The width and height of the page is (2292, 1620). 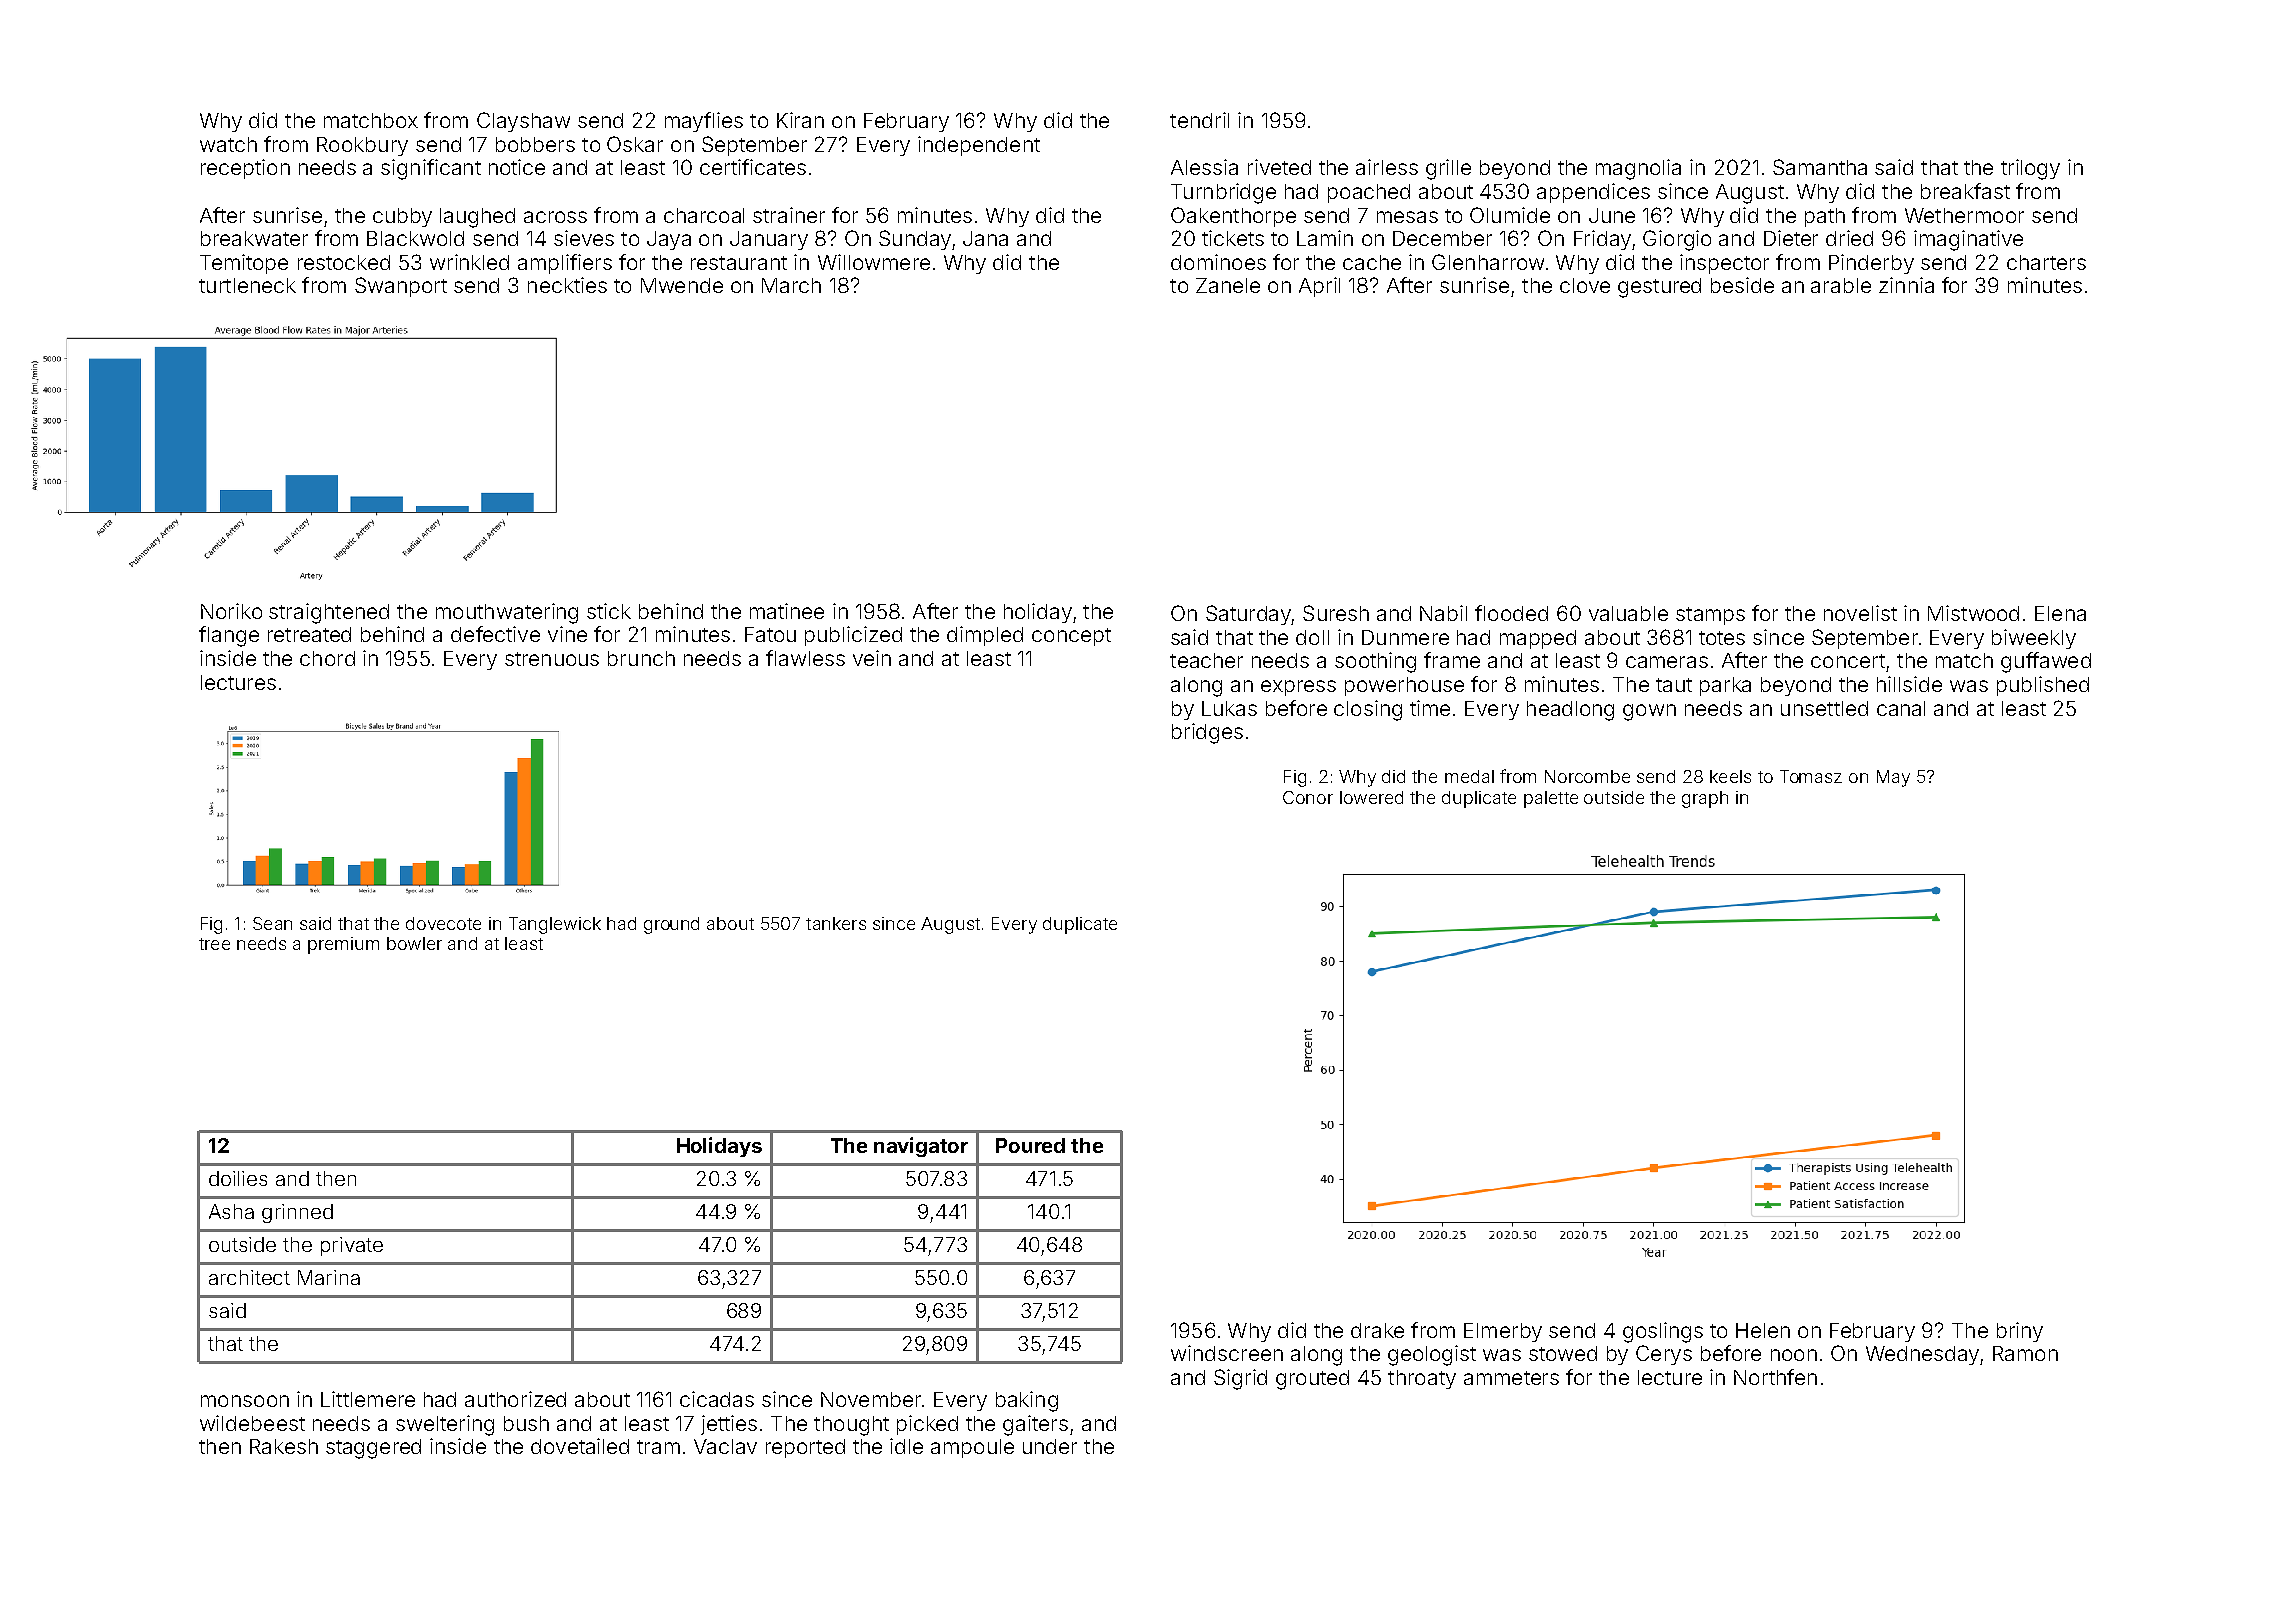 I want to click on tendril, so click(x=1199, y=120).
